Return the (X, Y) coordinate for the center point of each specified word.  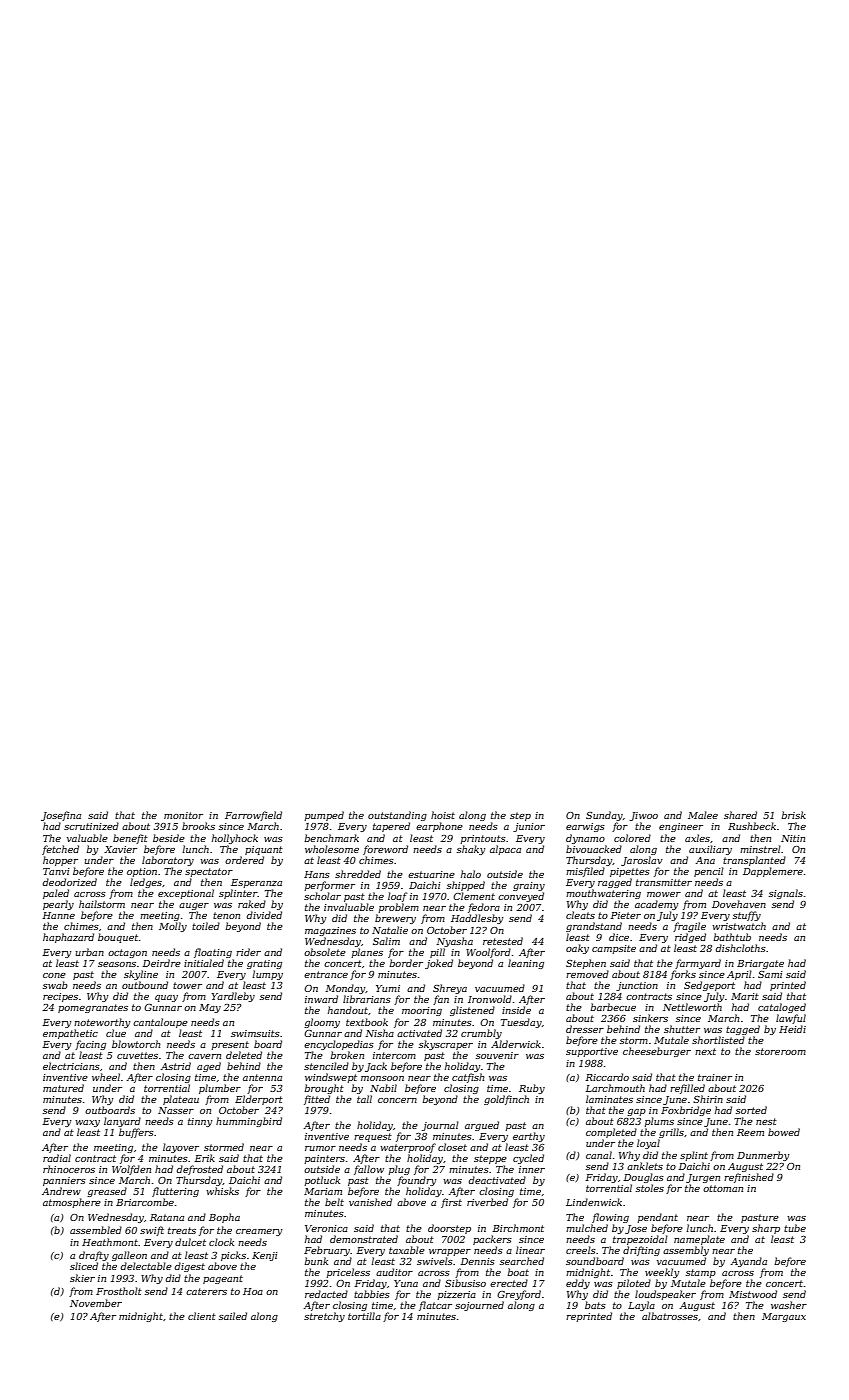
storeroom (780, 1051)
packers (492, 1240)
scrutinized (91, 826)
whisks (222, 1191)
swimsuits (255, 1033)
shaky (471, 850)
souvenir (497, 1055)
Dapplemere (773, 872)
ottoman (723, 1188)
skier (82, 1278)
